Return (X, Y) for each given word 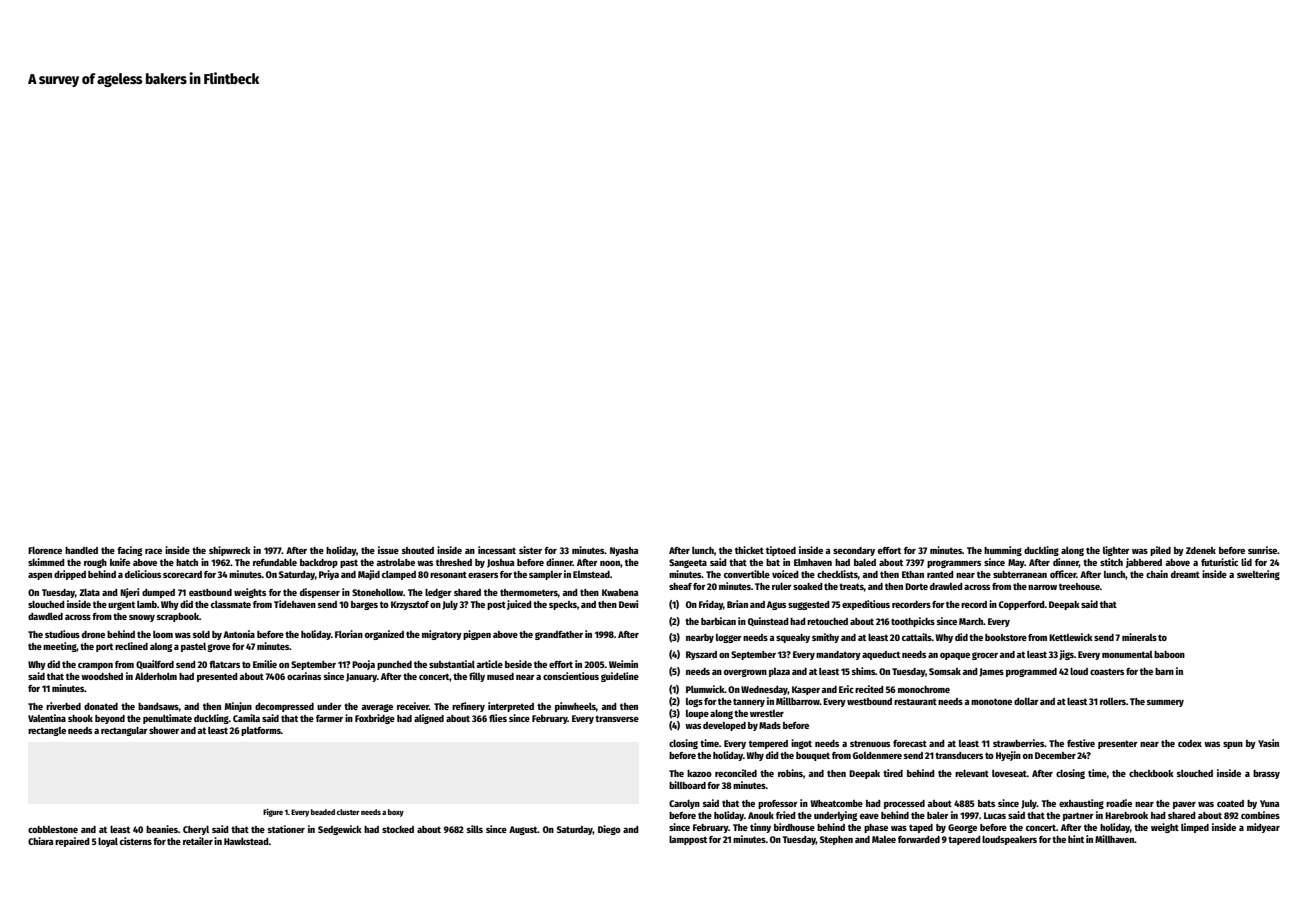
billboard (687, 785)
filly (477, 677)
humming (1003, 551)
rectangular (124, 731)
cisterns (136, 841)
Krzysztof (410, 605)
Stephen (836, 840)
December (1055, 755)
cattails (917, 637)
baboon (1169, 654)
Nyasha (624, 551)
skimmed (46, 562)
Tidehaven (295, 604)
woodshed (102, 676)
